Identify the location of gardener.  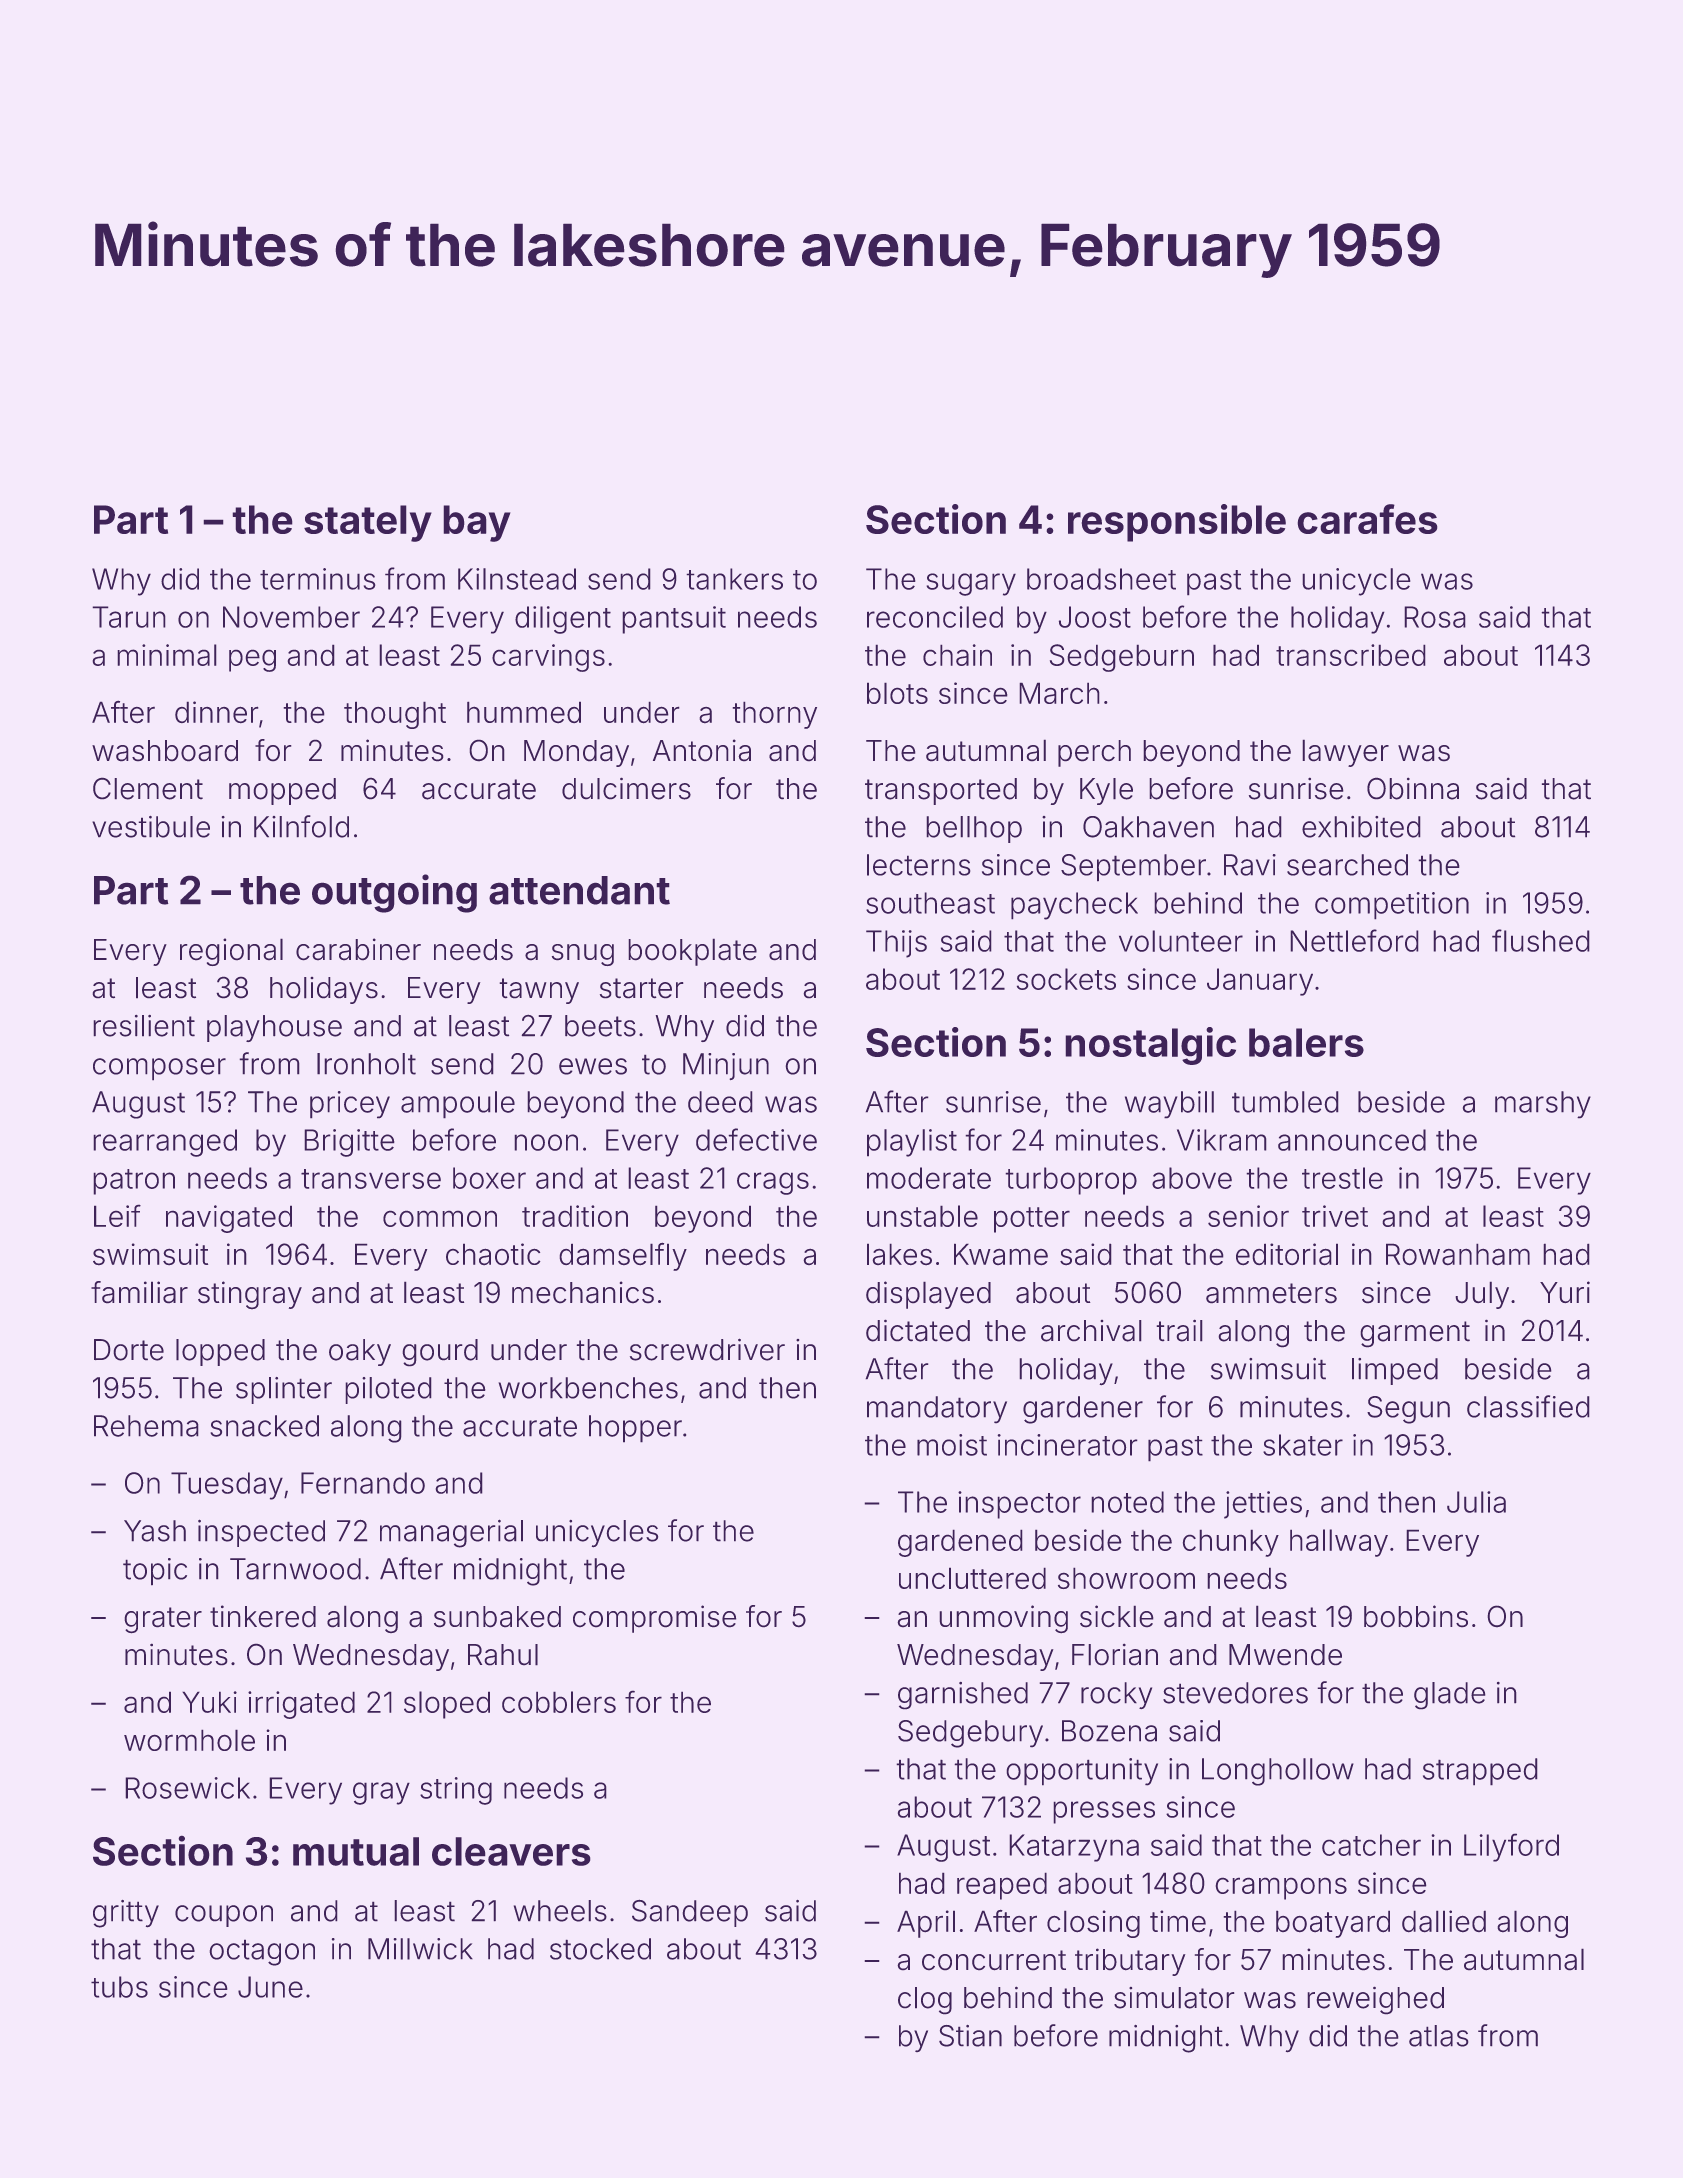
(1083, 1410).
